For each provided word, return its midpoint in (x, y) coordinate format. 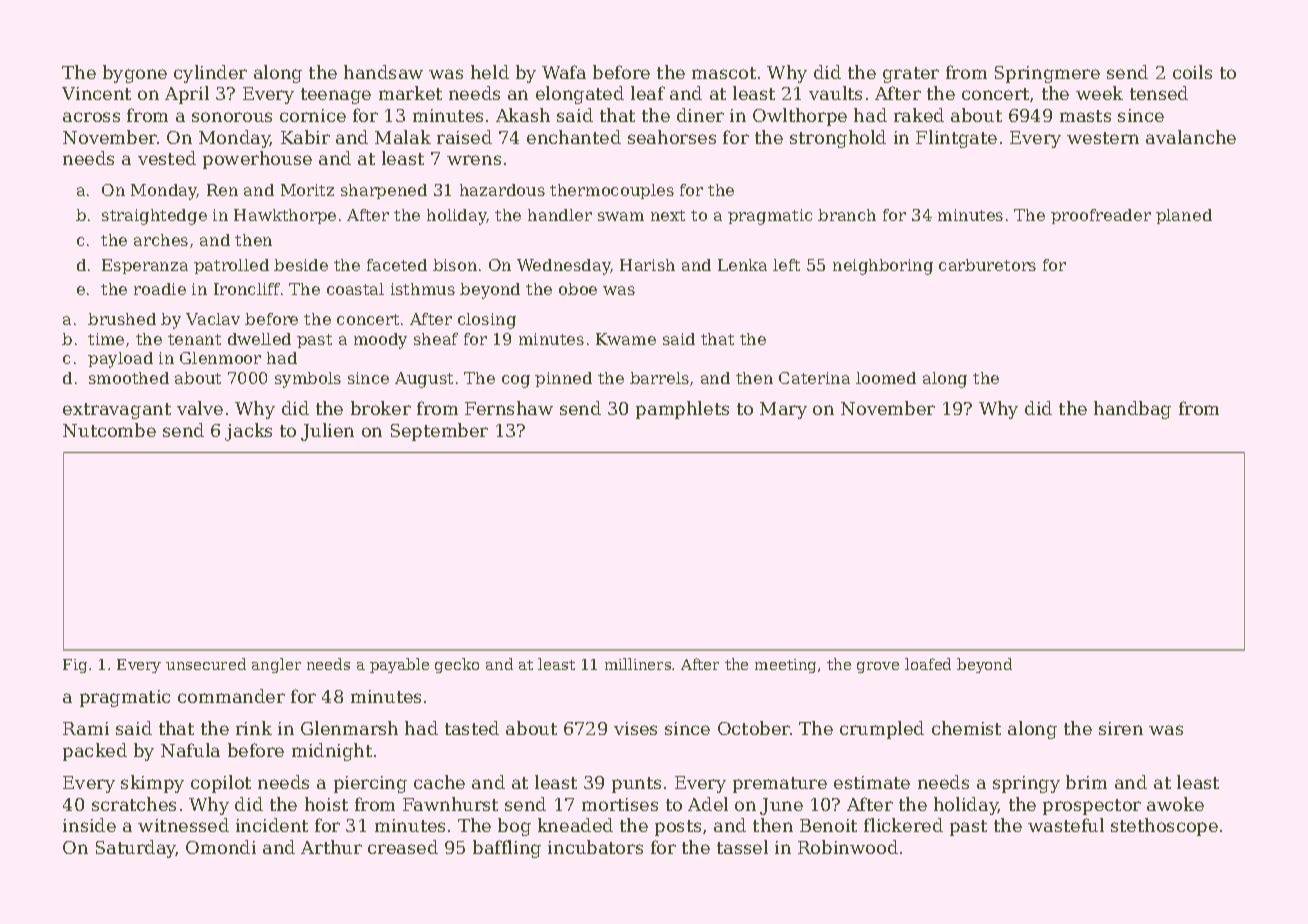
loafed (928, 664)
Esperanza (145, 266)
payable (399, 665)
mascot (724, 73)
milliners (638, 664)
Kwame (626, 339)
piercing (370, 784)
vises (635, 728)
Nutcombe (109, 430)
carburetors (987, 265)
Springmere (1047, 74)
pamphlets (682, 410)
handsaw (383, 72)
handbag (1132, 410)
